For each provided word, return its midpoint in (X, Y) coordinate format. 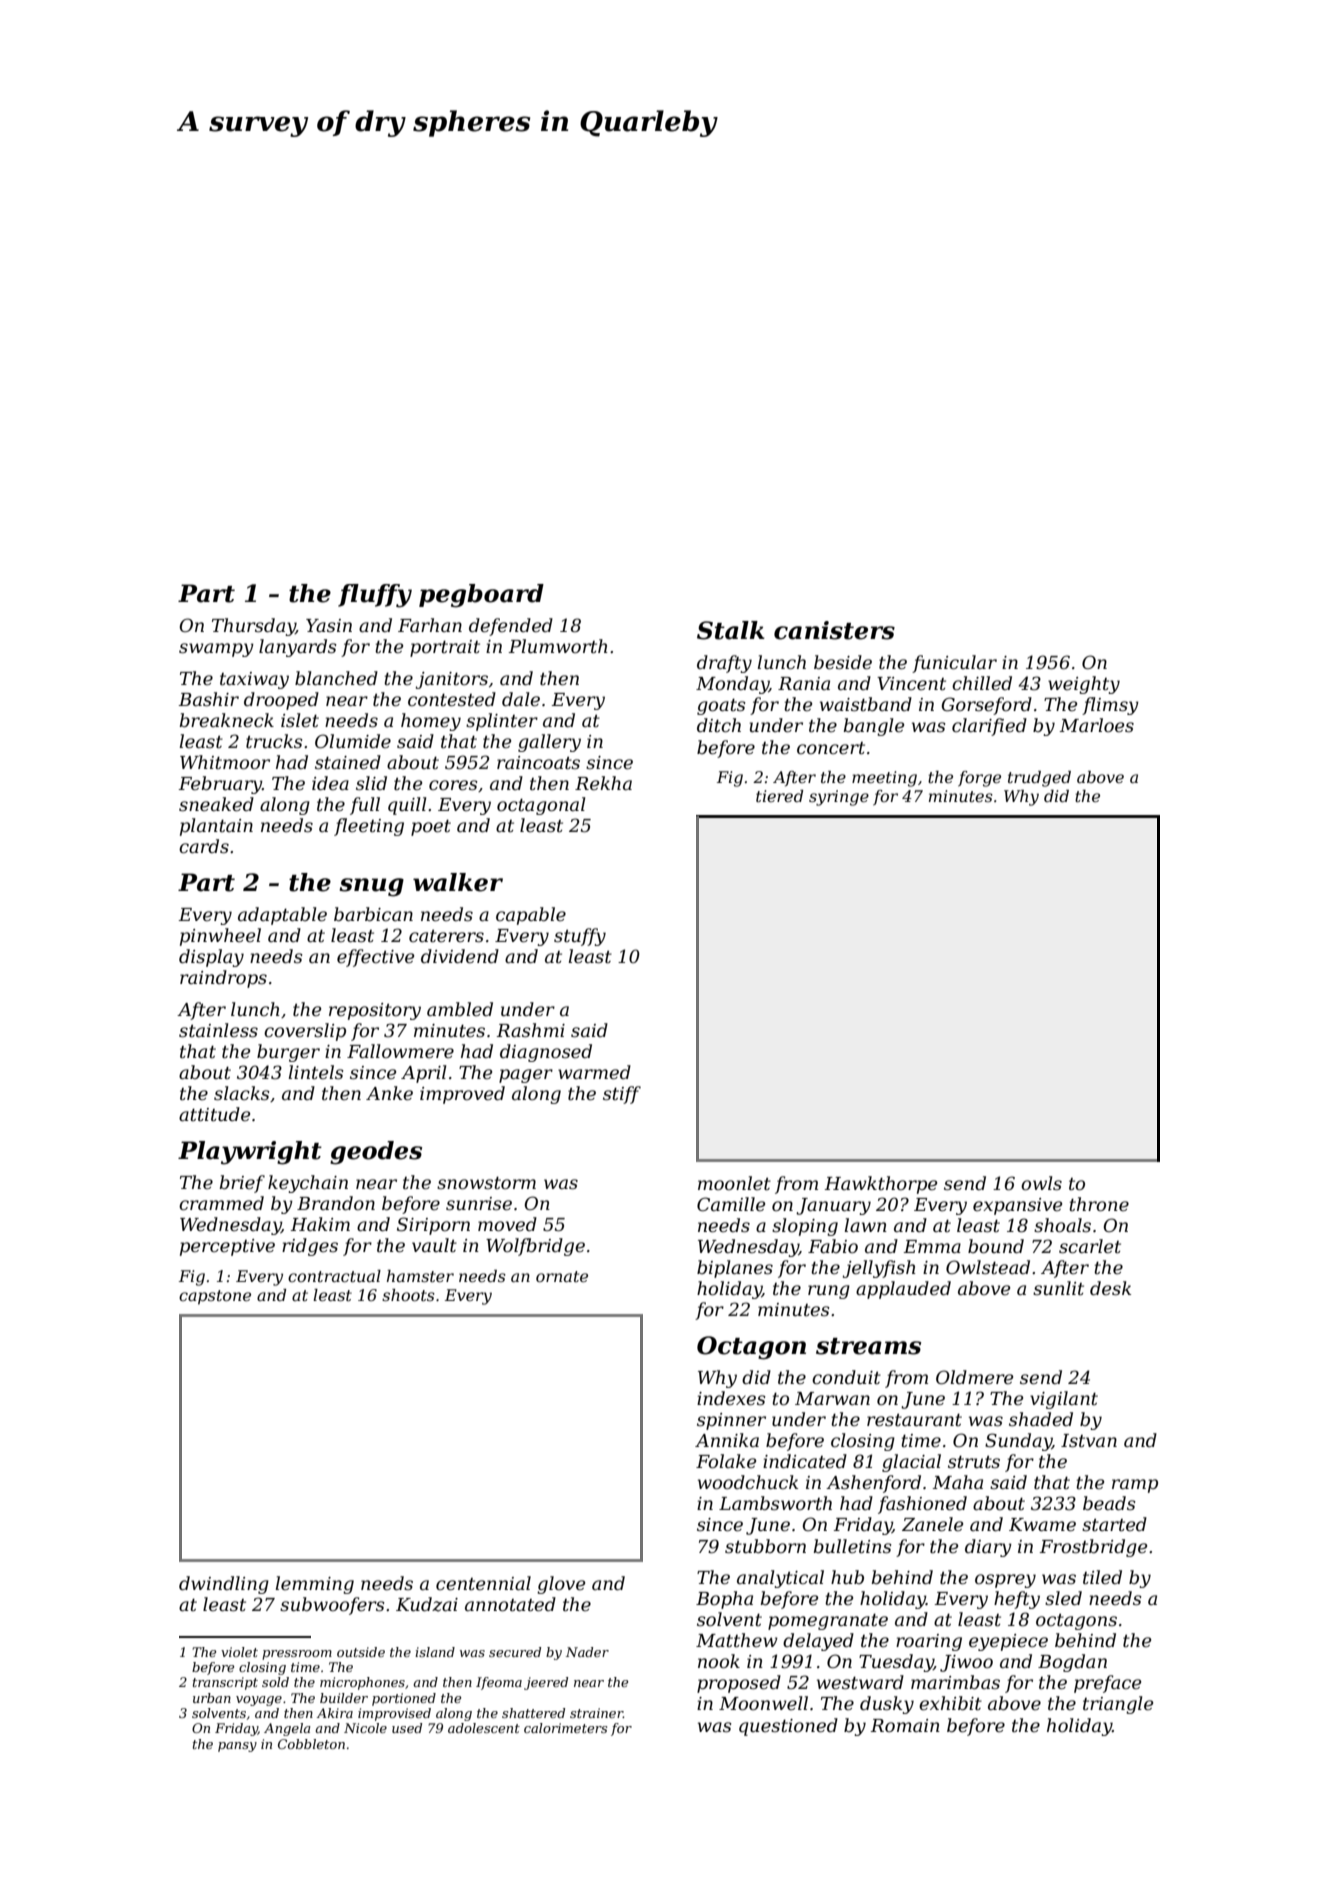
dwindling (224, 1585)
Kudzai (427, 1604)
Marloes (1096, 725)
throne (1099, 1204)
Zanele (932, 1524)
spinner (731, 1421)
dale (521, 699)
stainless (218, 1030)
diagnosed (546, 1053)
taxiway (254, 680)
